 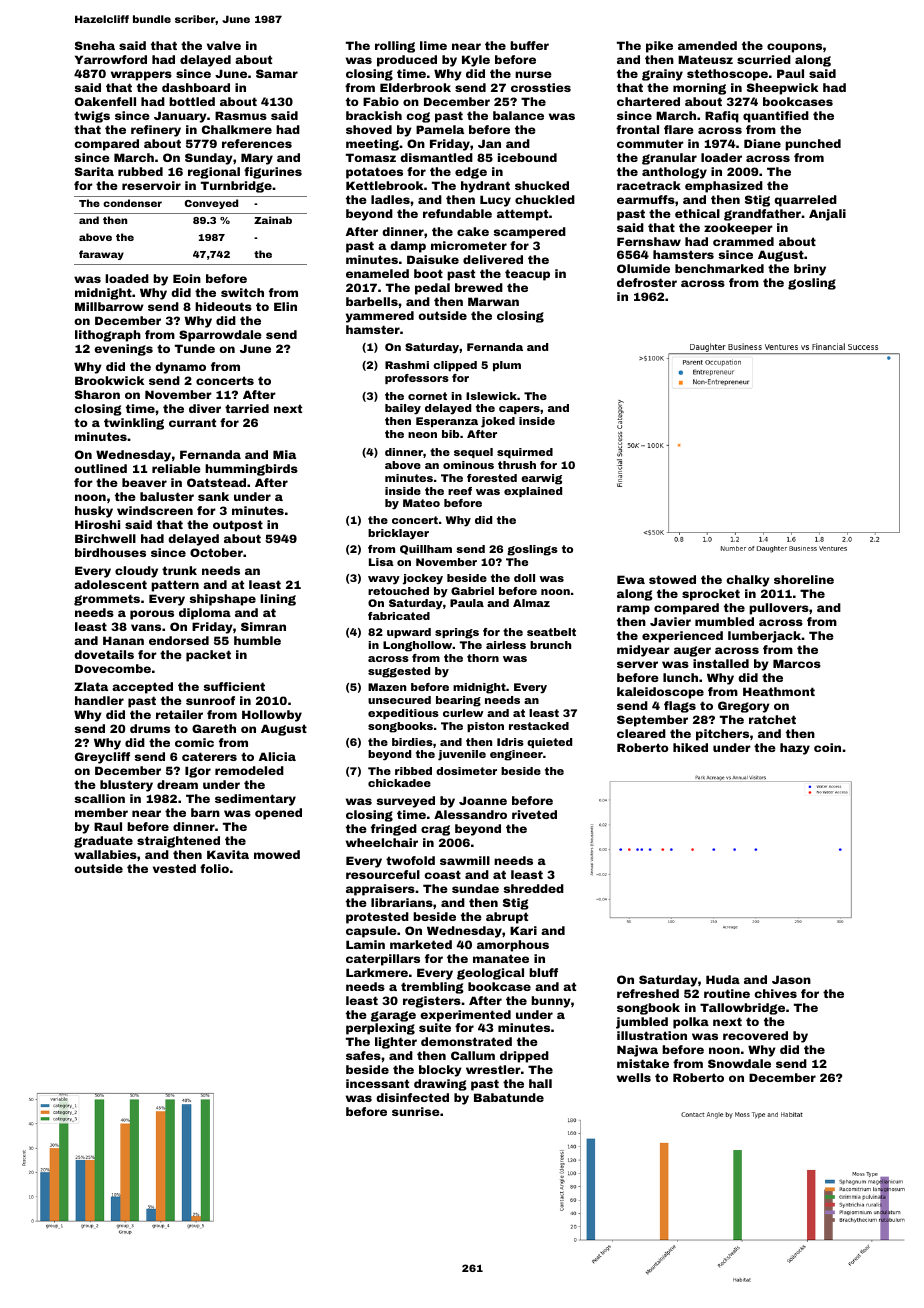 I want to click on dismantled, so click(x=436, y=157).
